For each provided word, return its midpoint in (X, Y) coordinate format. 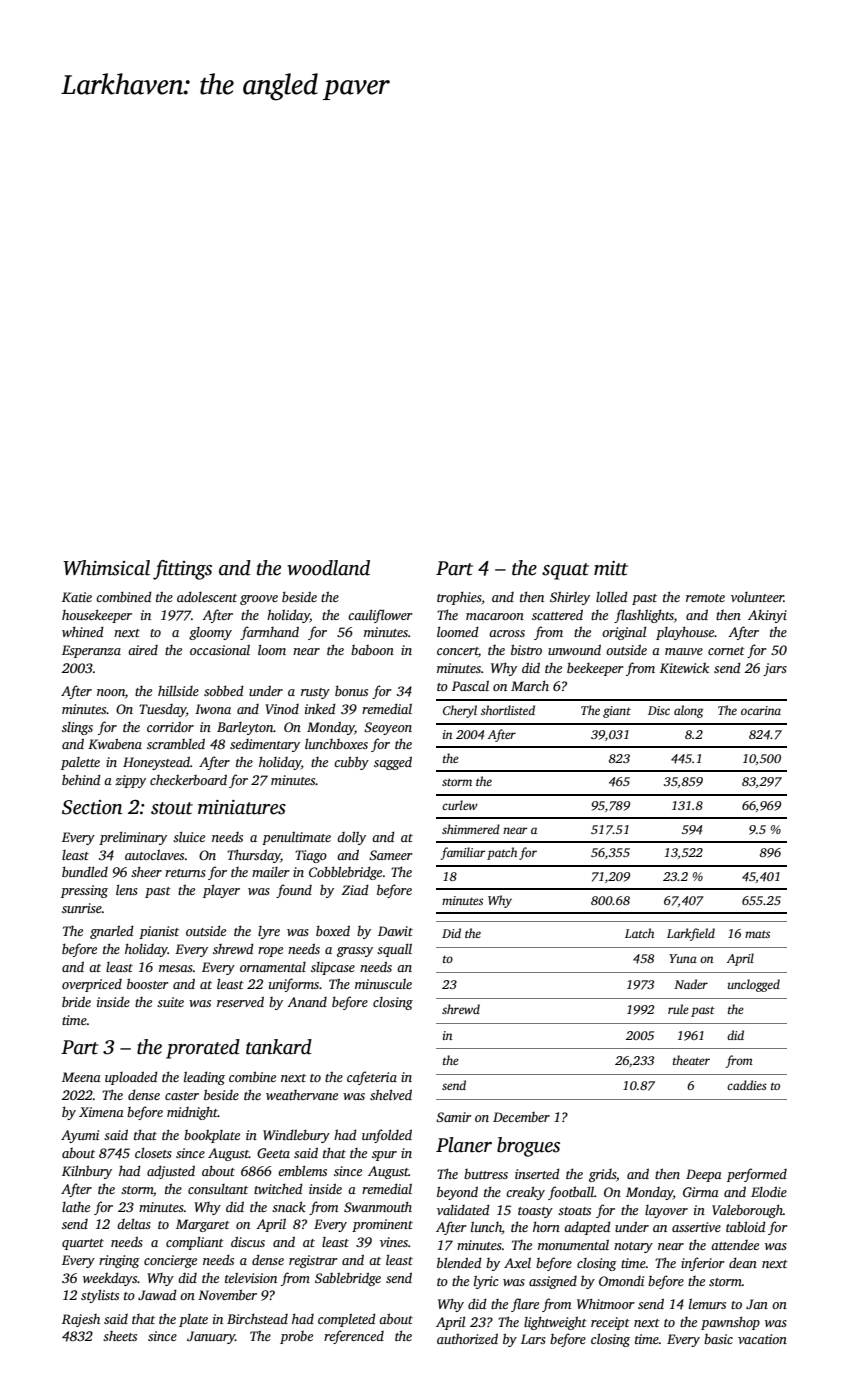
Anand (307, 1002)
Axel (517, 1262)
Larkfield (691, 934)
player (221, 891)
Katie (77, 597)
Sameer (391, 855)
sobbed (224, 690)
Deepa (704, 1175)
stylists (100, 1296)
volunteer (757, 597)
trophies (459, 598)
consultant (218, 1189)
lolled (612, 596)
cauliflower (380, 616)
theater (691, 1060)
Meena (81, 1077)
